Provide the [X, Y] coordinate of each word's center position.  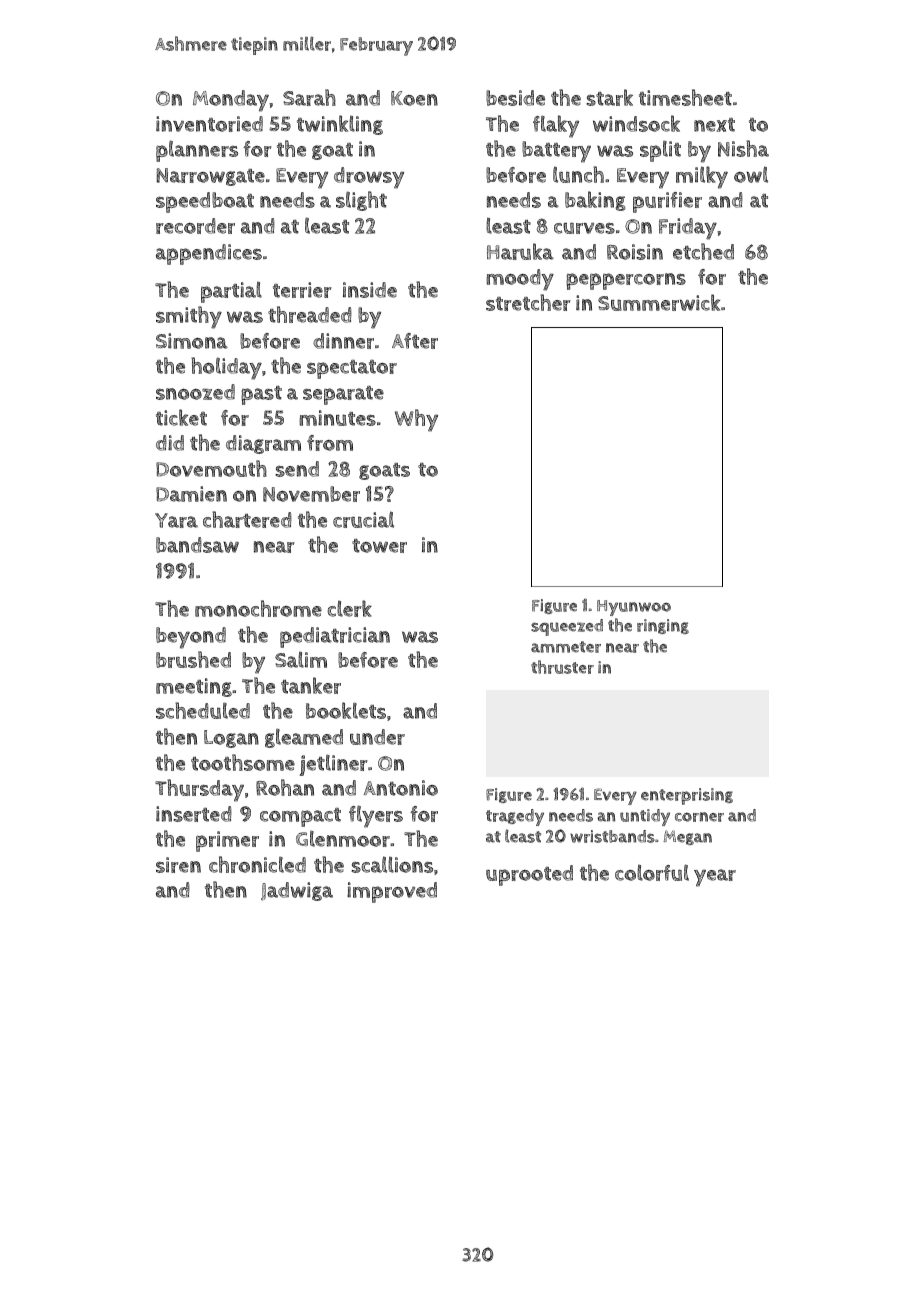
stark [609, 97]
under [377, 737]
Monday [231, 101]
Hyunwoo [634, 608]
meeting [194, 687]
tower [379, 545]
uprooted [529, 875]
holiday [226, 368]
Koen [414, 98]
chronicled [257, 864]
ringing [663, 626]
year [715, 878]
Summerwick [659, 302]
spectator [352, 369]
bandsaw [197, 545]
